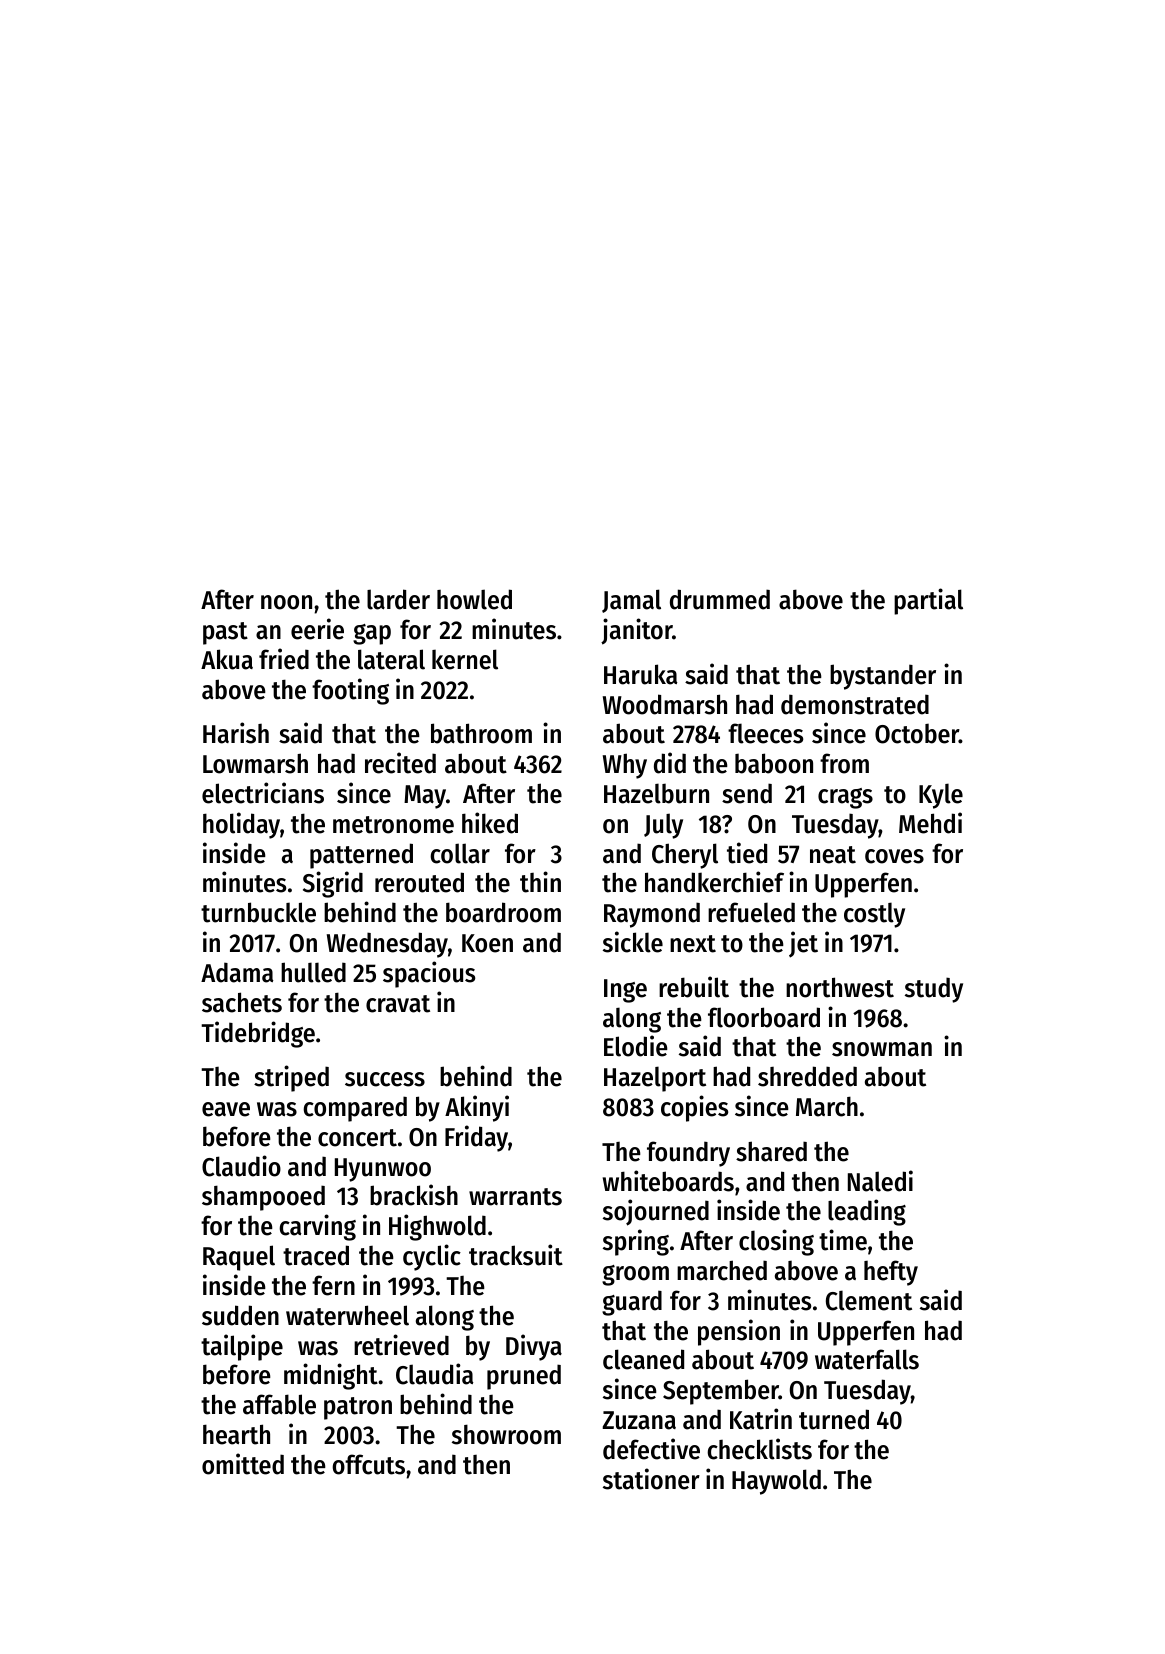  What do you see at coordinates (243, 1464) in the screenshot?
I see `omitted` at bounding box center [243, 1464].
